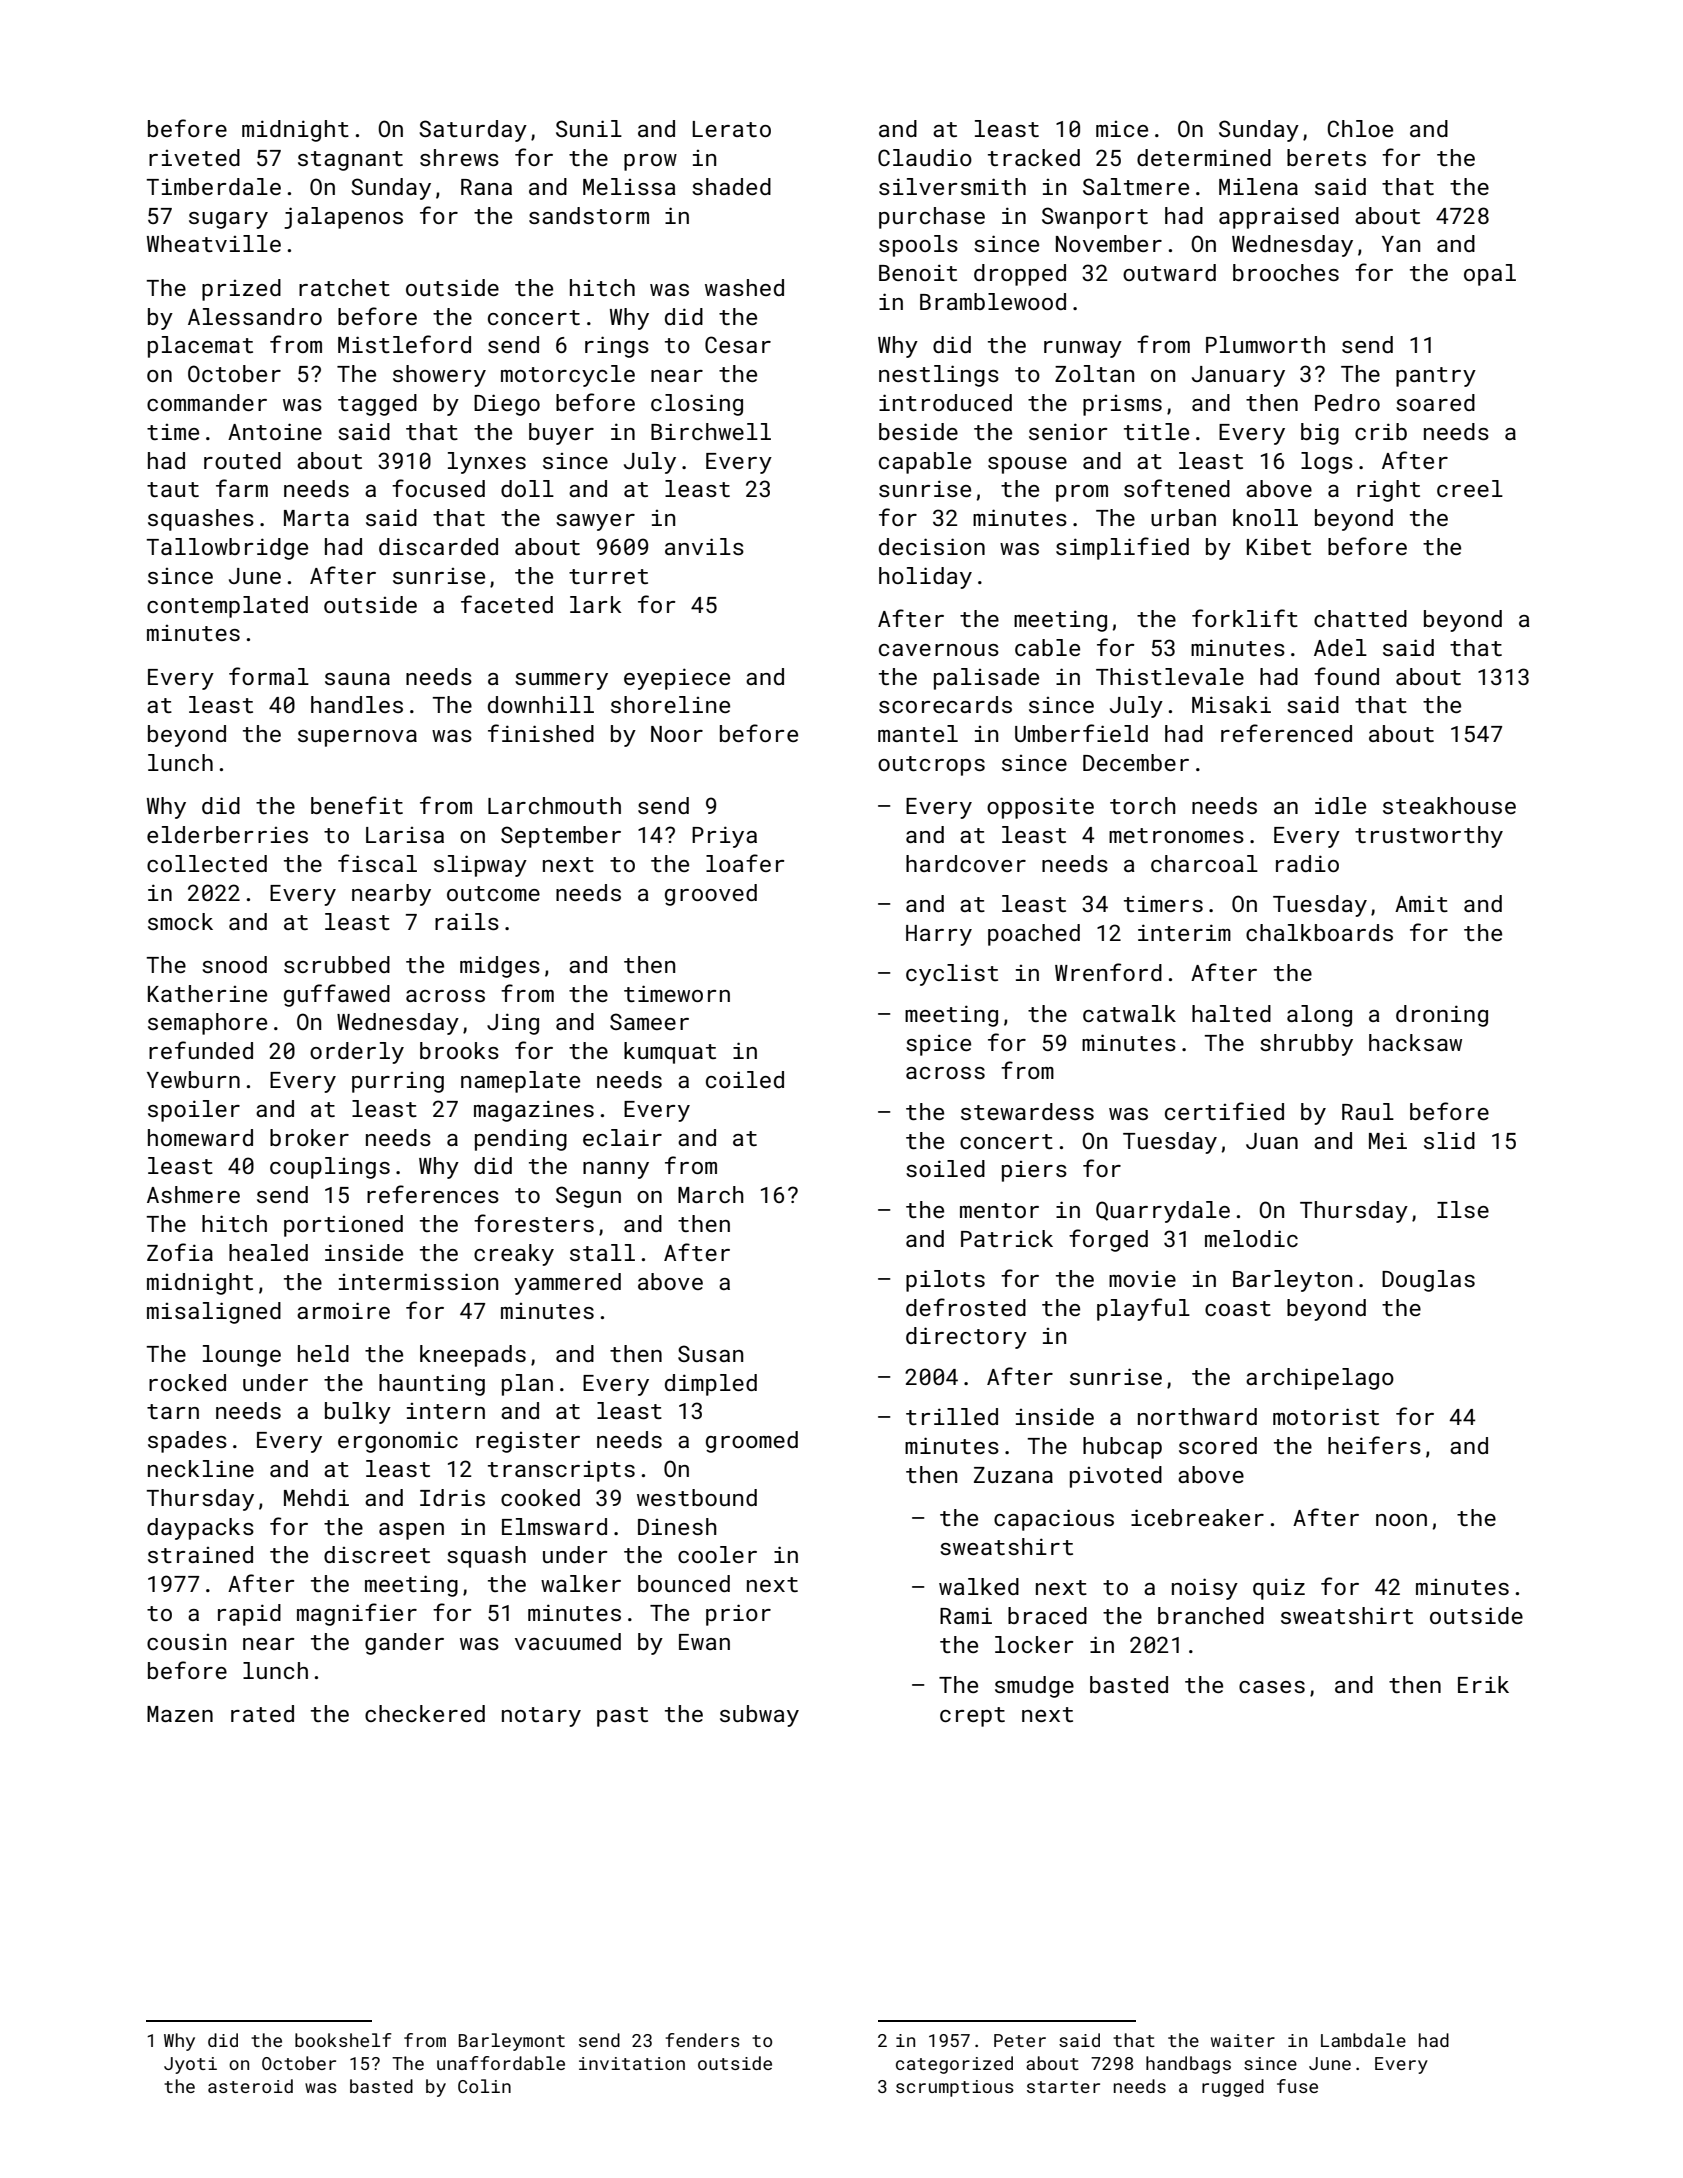  I want to click on Lambdale, so click(1363, 2040).
